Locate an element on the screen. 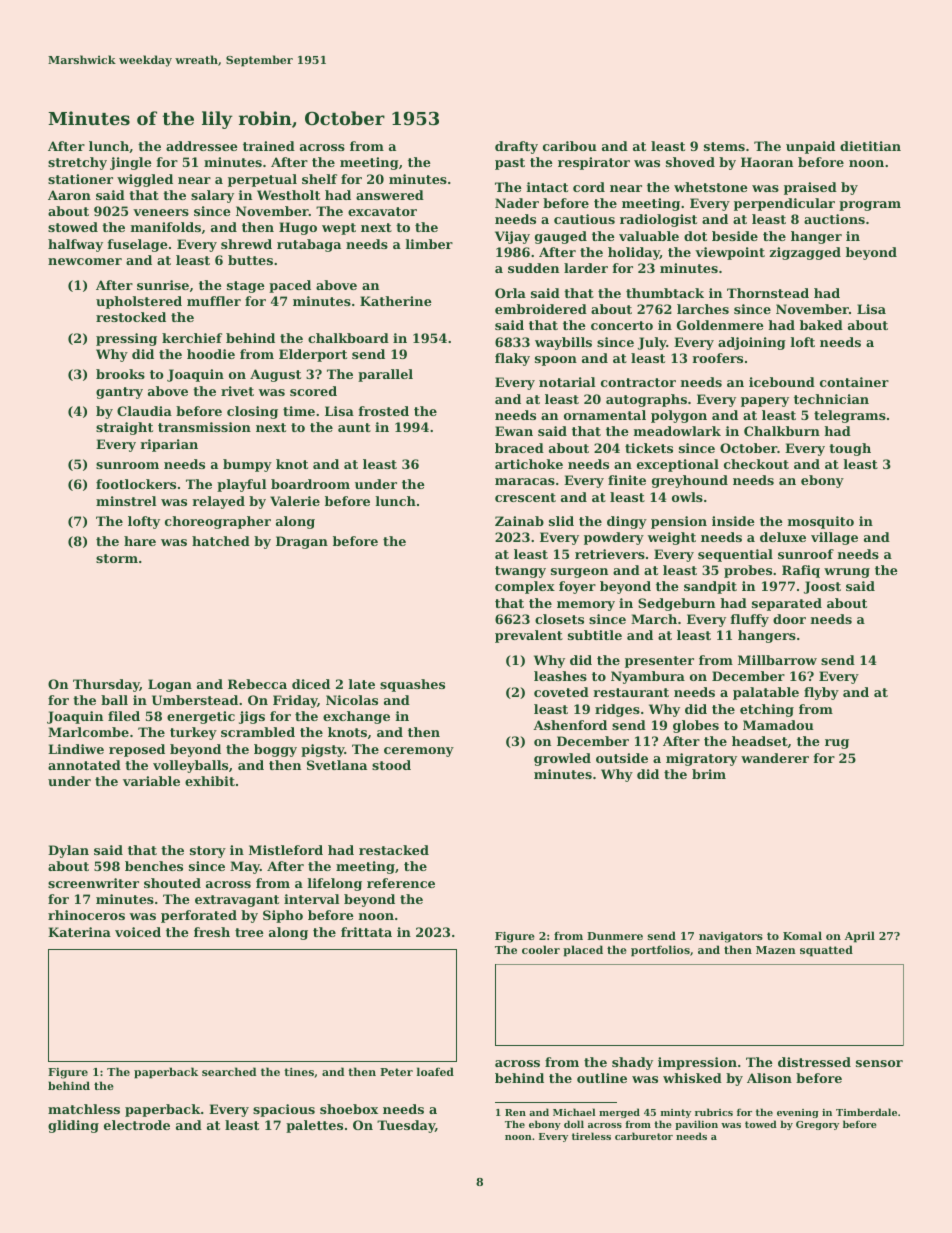 The image size is (952, 1233). Katerina is located at coordinates (79, 932).
